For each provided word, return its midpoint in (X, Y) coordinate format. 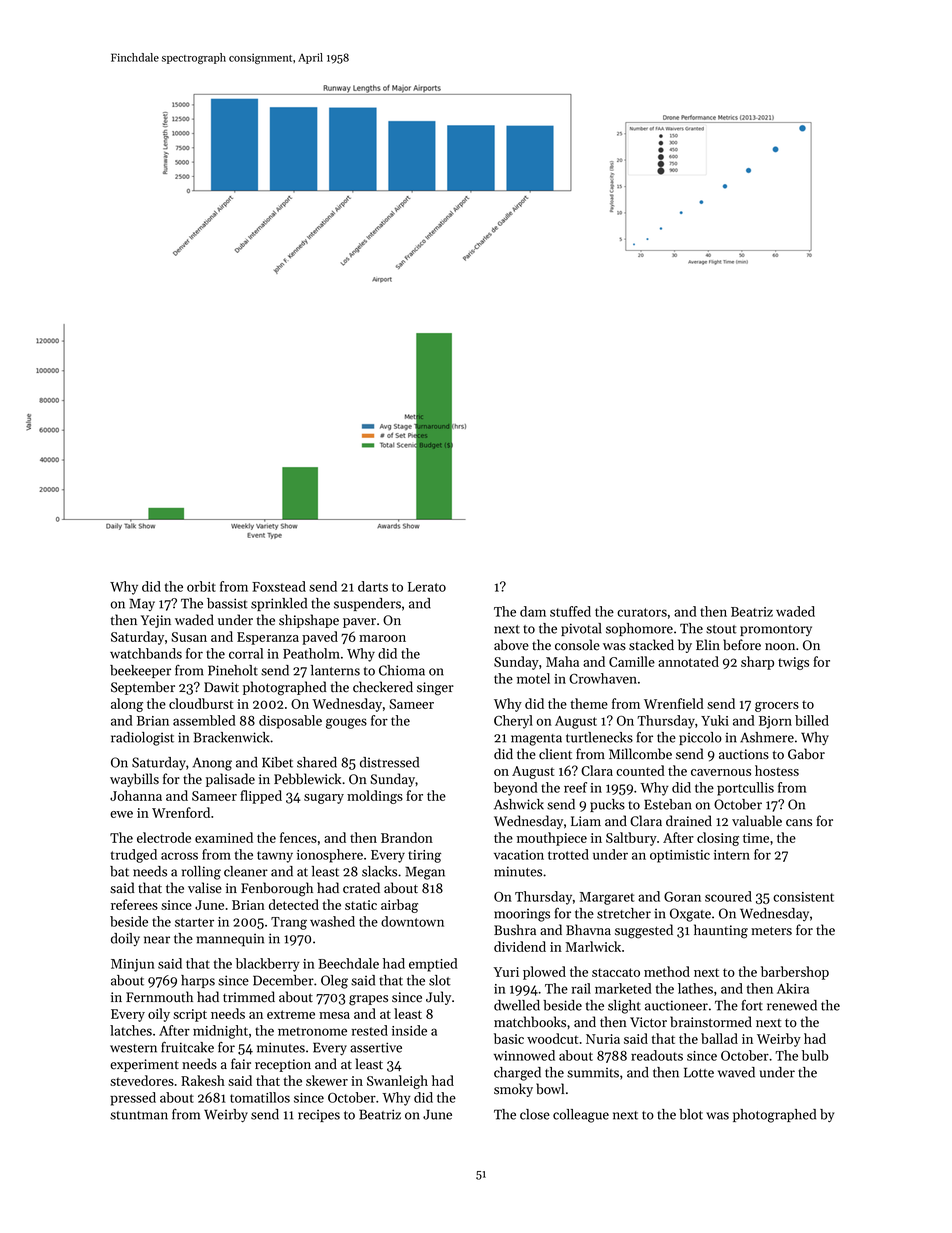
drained (689, 821)
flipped (261, 797)
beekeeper (140, 671)
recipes (319, 1116)
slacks (379, 871)
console (577, 645)
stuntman (139, 1115)
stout (721, 629)
